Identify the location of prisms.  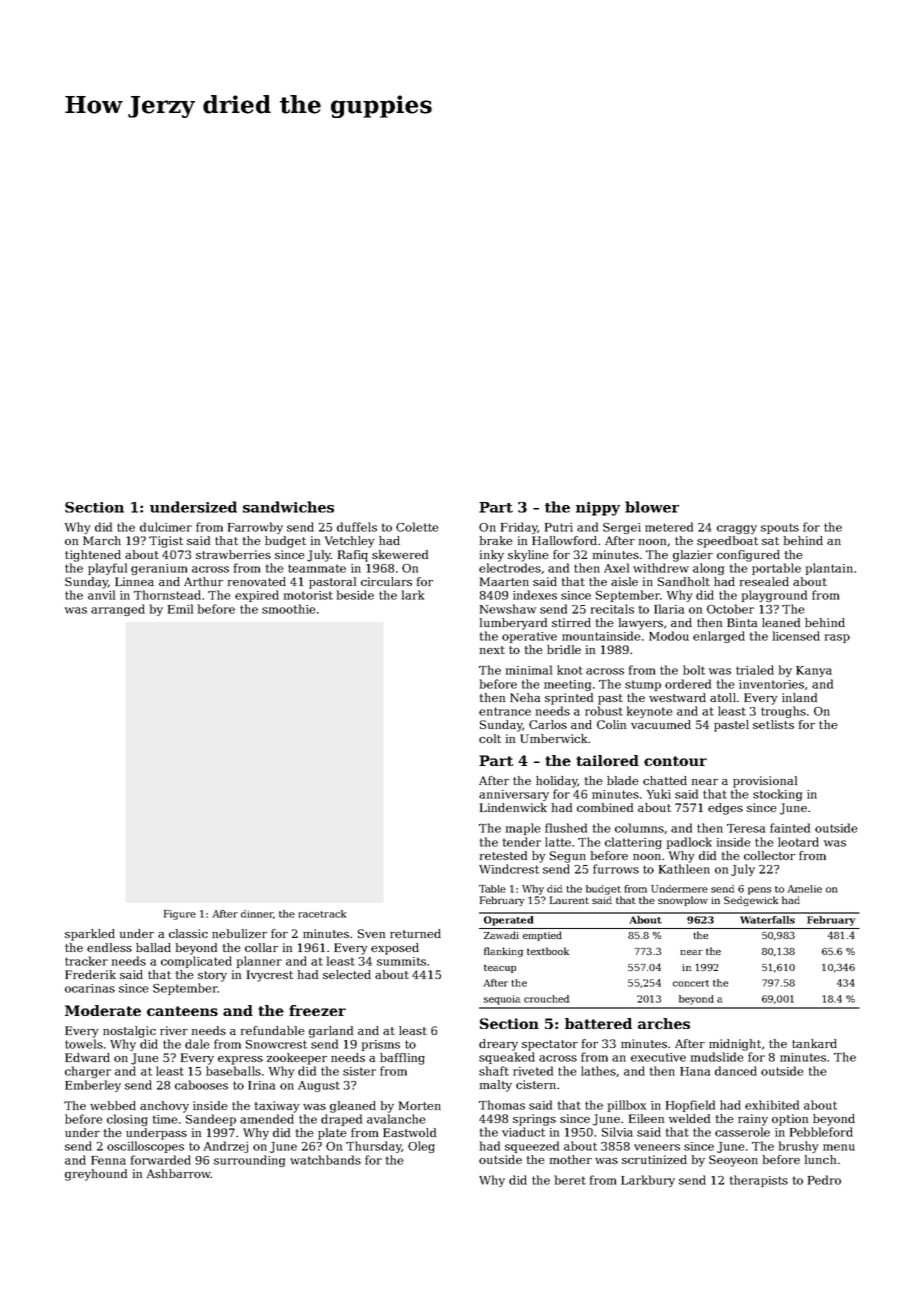
(381, 1045).
